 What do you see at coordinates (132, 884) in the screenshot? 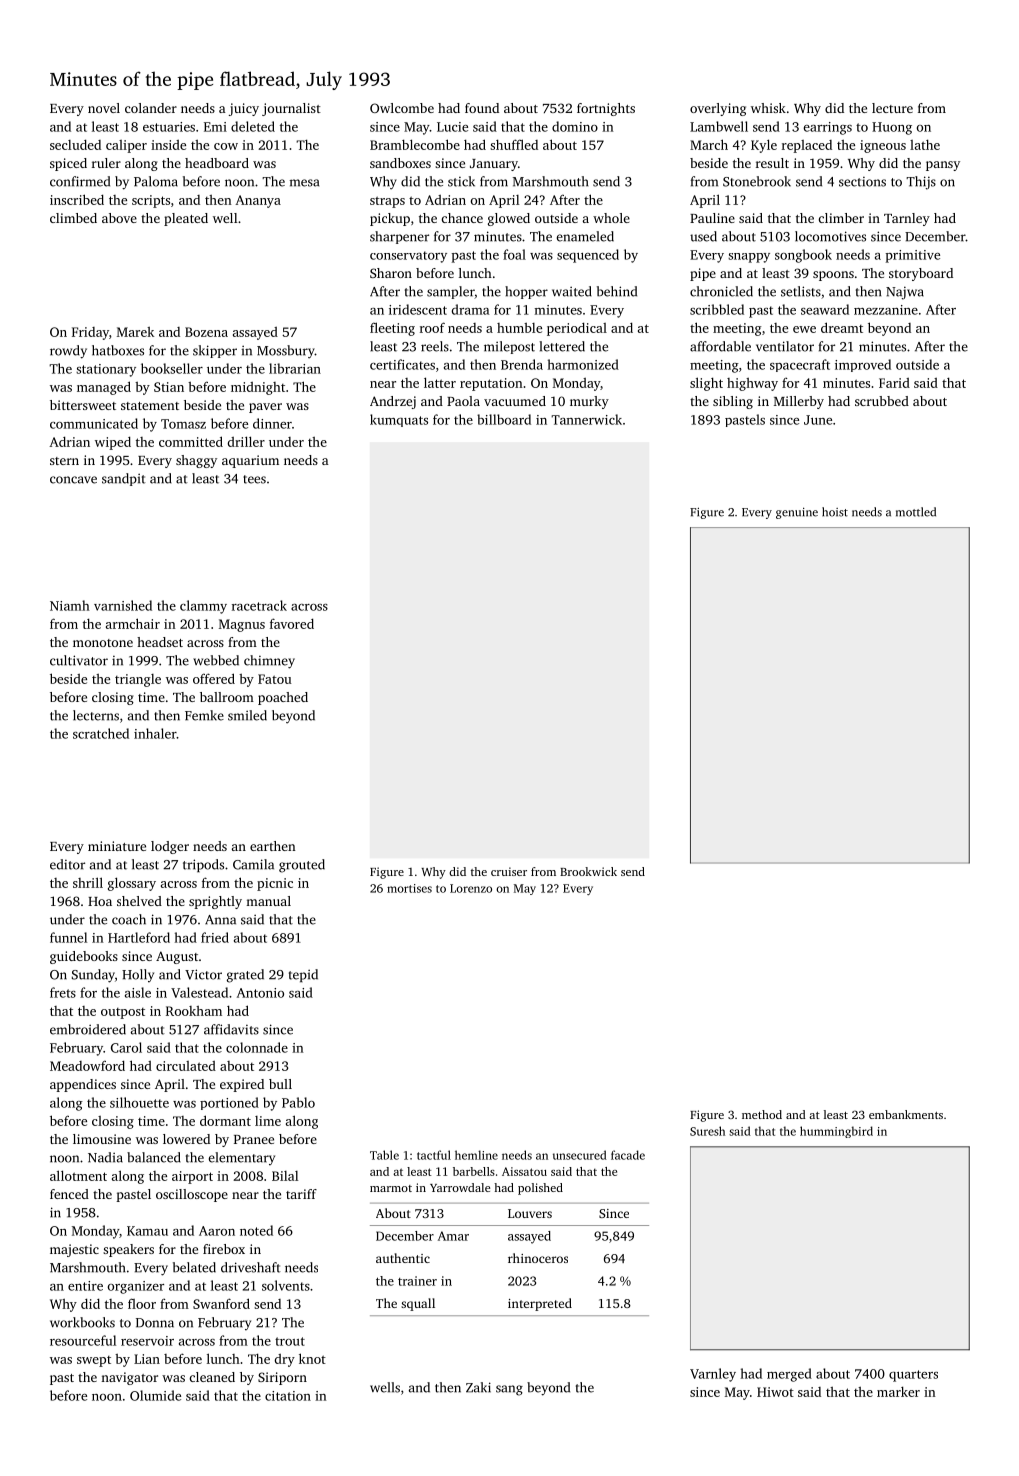
I see `glossary` at bounding box center [132, 884].
